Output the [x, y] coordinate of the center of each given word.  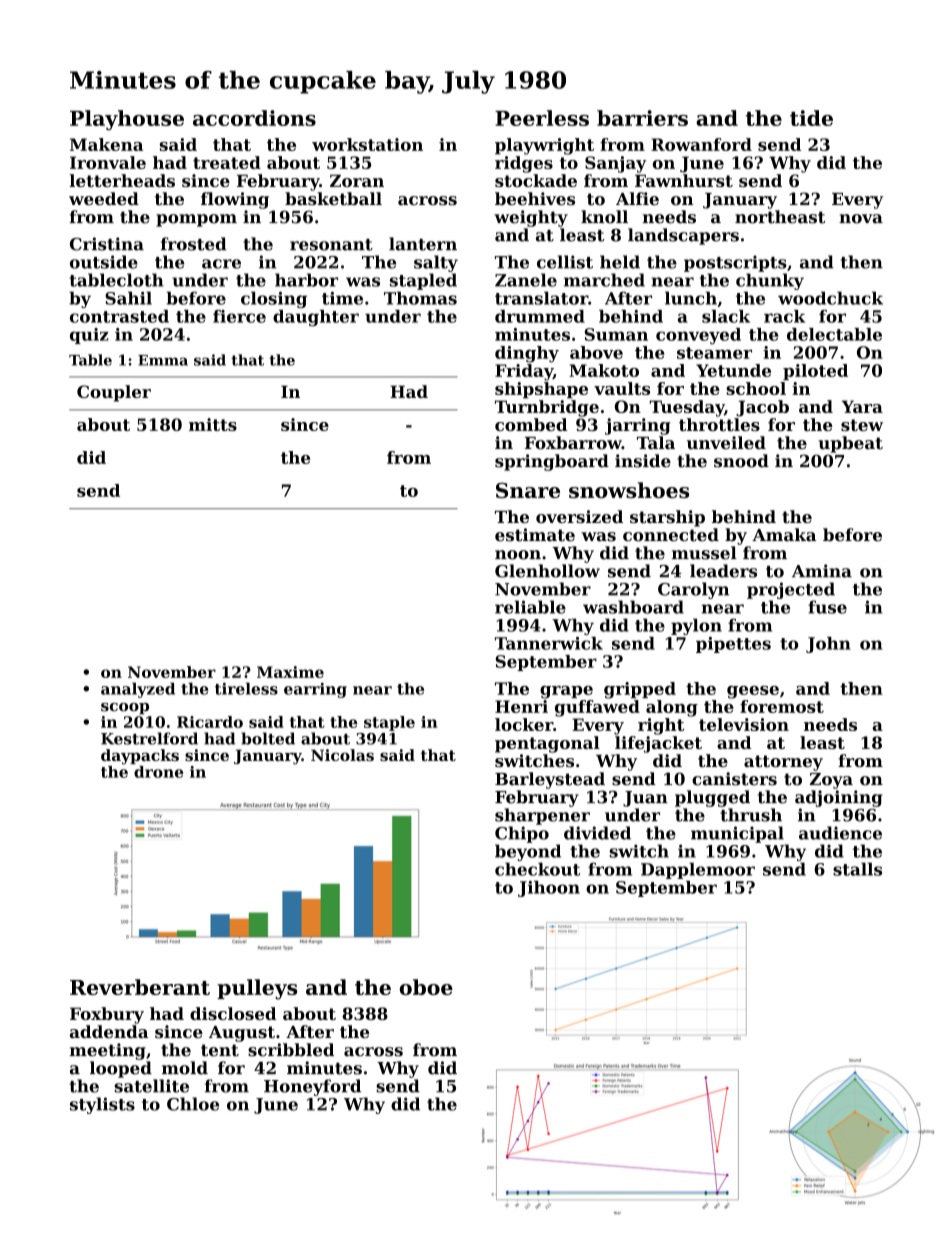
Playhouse [127, 120]
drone [158, 772]
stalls [857, 869]
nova [861, 219]
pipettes [733, 645]
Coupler [114, 393]
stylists [102, 1105]
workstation [367, 144]
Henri [521, 706]
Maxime [290, 672]
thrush [751, 815]
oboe [426, 987]
